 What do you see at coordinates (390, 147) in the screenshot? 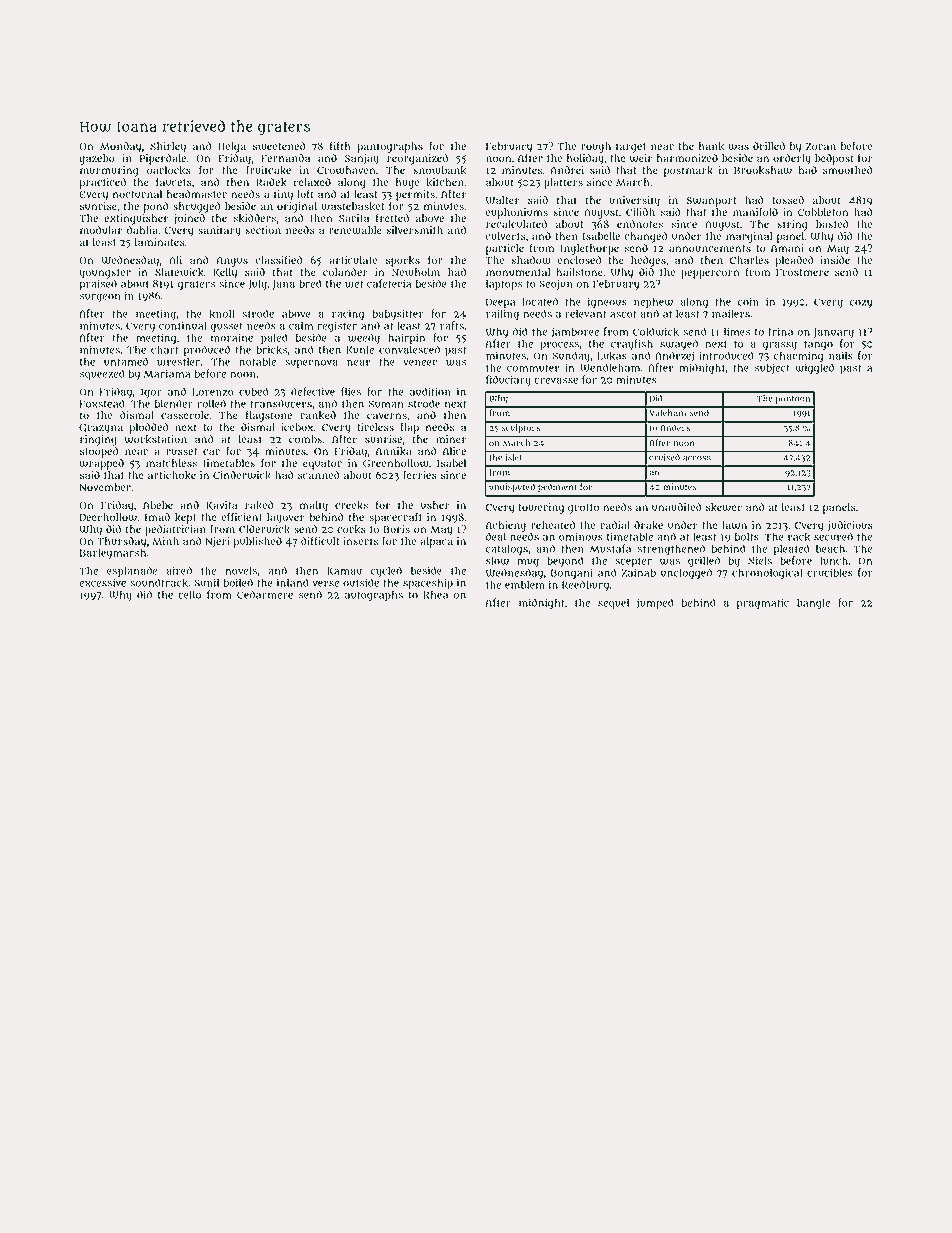
I see `pantographs` at bounding box center [390, 147].
